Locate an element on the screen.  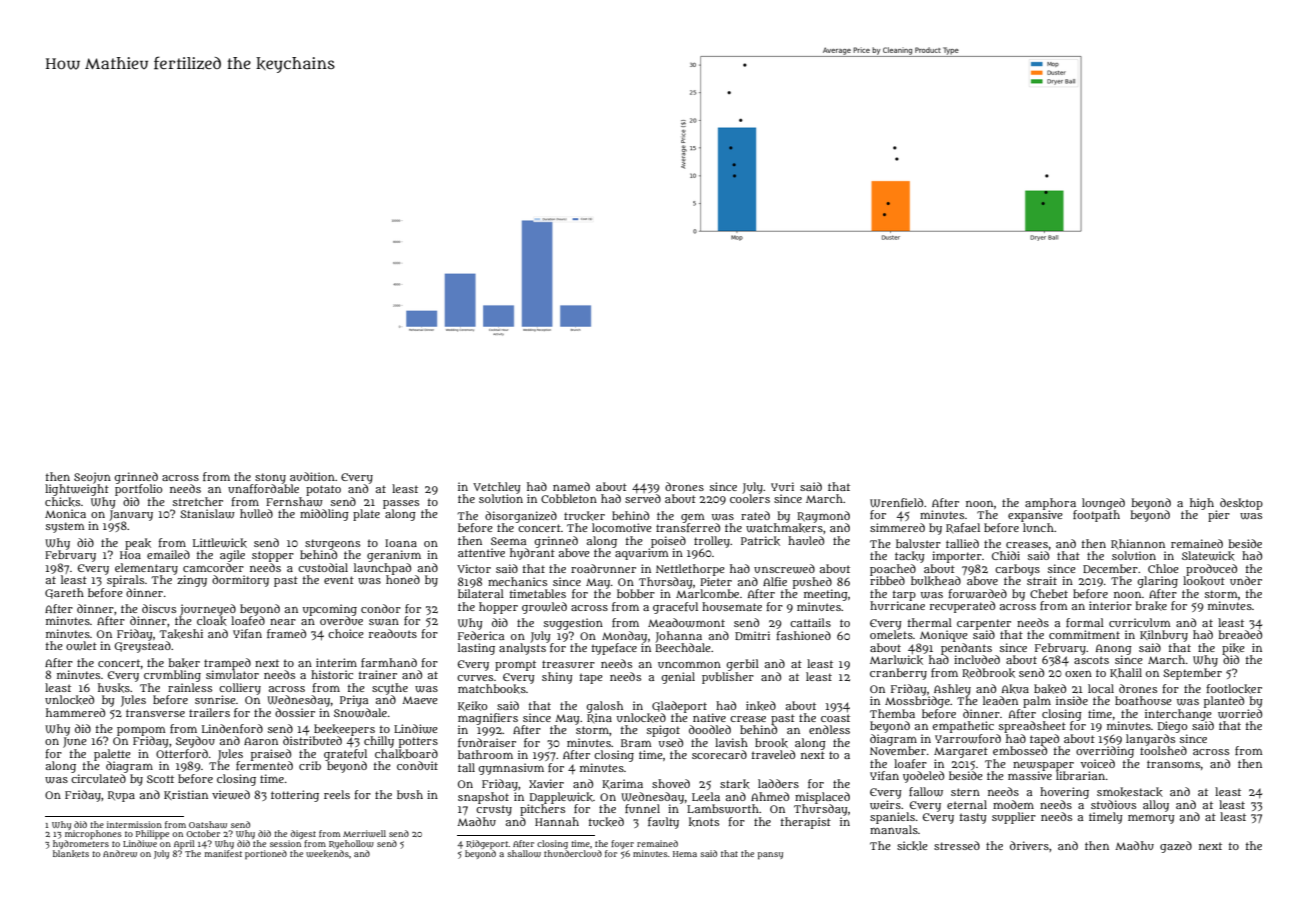
interchange is located at coordinates (1178, 715).
